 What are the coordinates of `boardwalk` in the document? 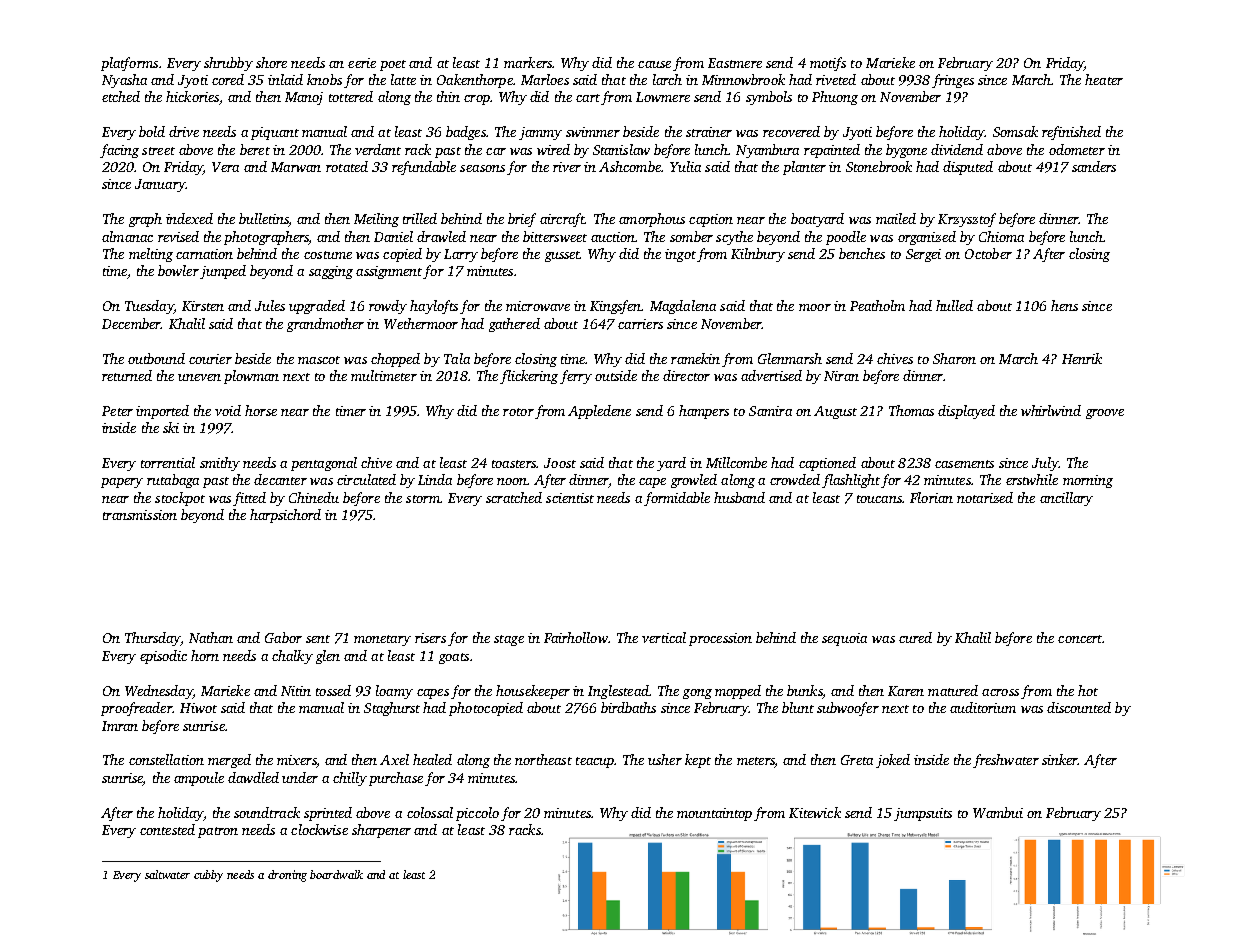 It's located at (336, 874).
